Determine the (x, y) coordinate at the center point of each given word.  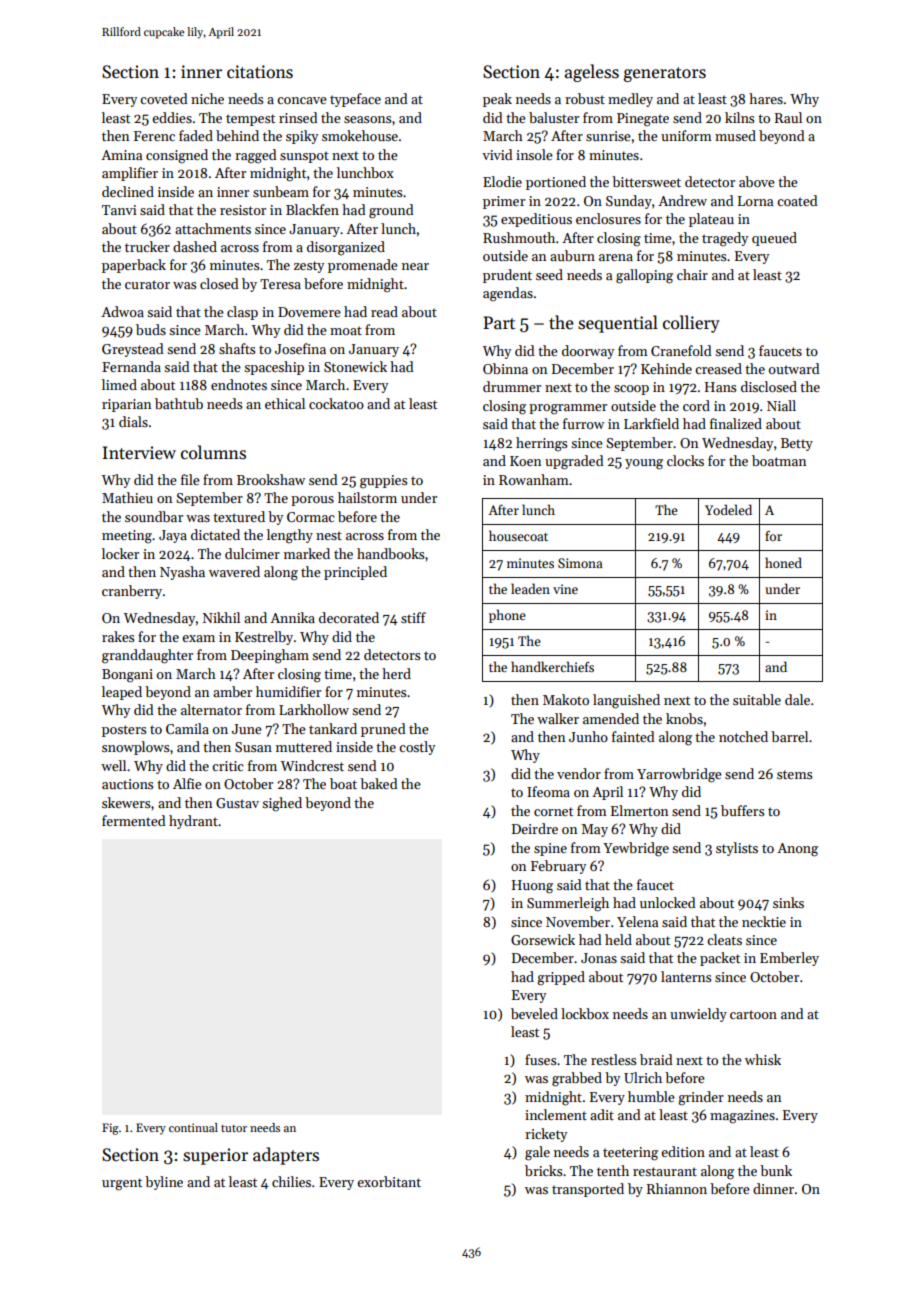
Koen (525, 461)
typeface (355, 100)
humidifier (288, 691)
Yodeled (728, 509)
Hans (720, 387)
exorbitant (389, 1181)
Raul (788, 117)
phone (507, 616)
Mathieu (127, 497)
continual (193, 1127)
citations (260, 72)
